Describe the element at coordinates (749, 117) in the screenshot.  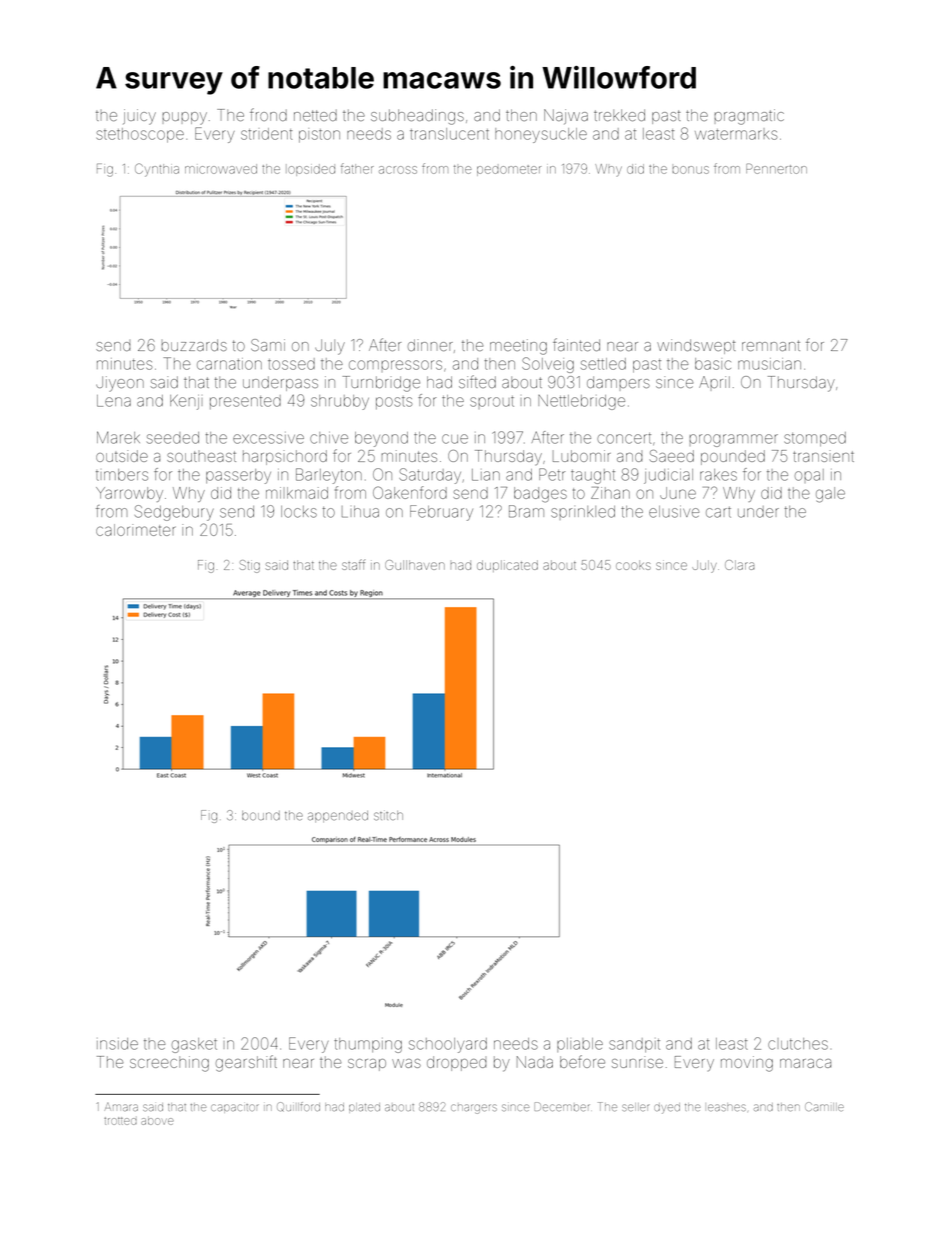
I see `pragmatic` at that location.
